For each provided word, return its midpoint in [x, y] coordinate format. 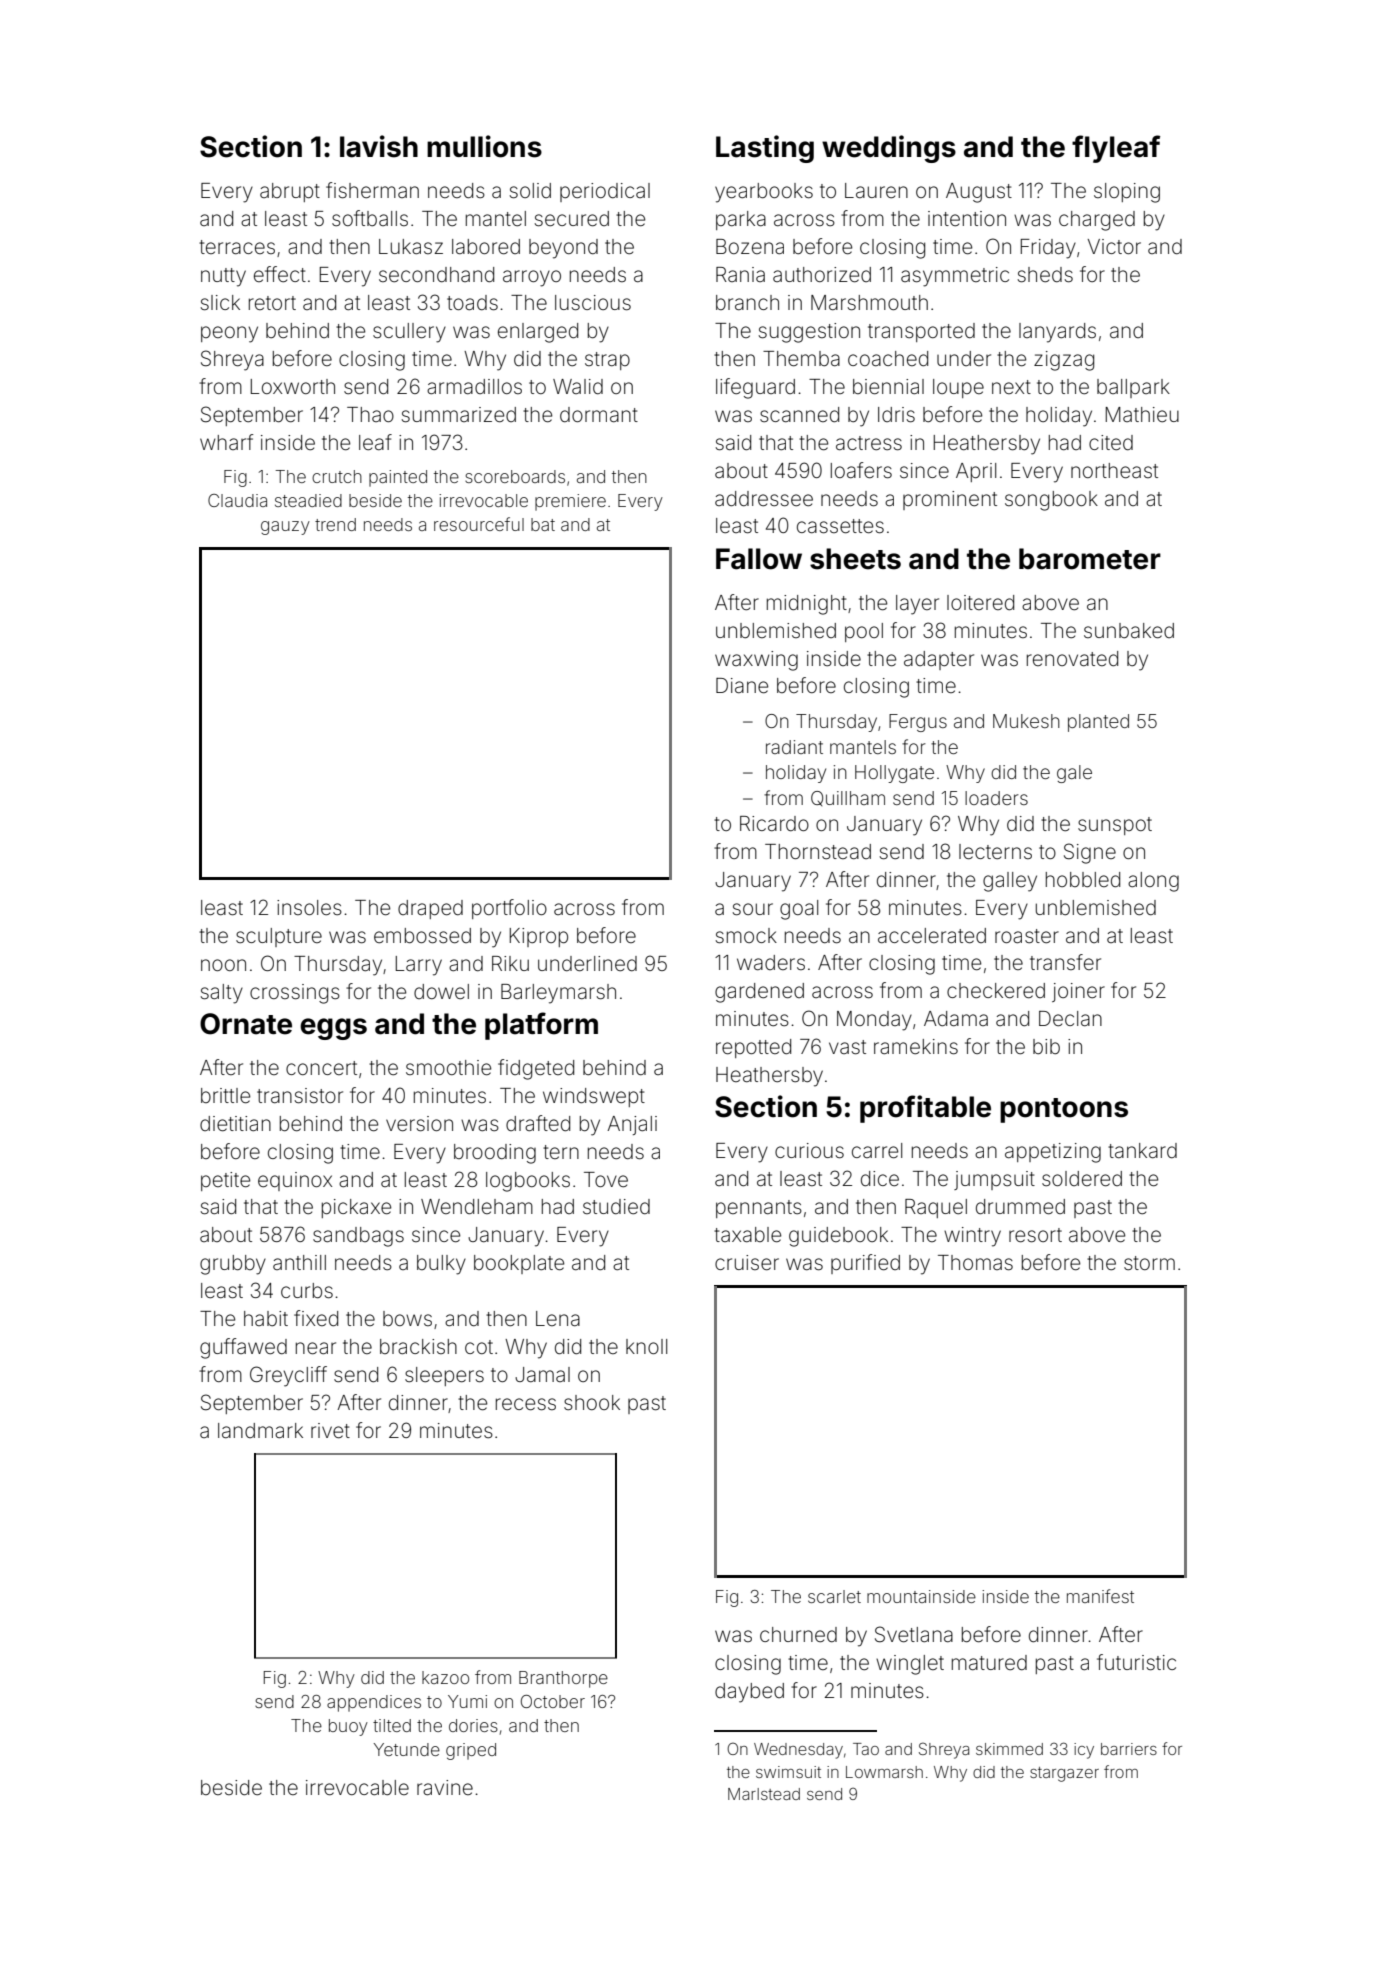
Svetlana [914, 1634]
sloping [1127, 193]
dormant [599, 414]
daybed [749, 1693]
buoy [348, 1727]
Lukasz [411, 246]
